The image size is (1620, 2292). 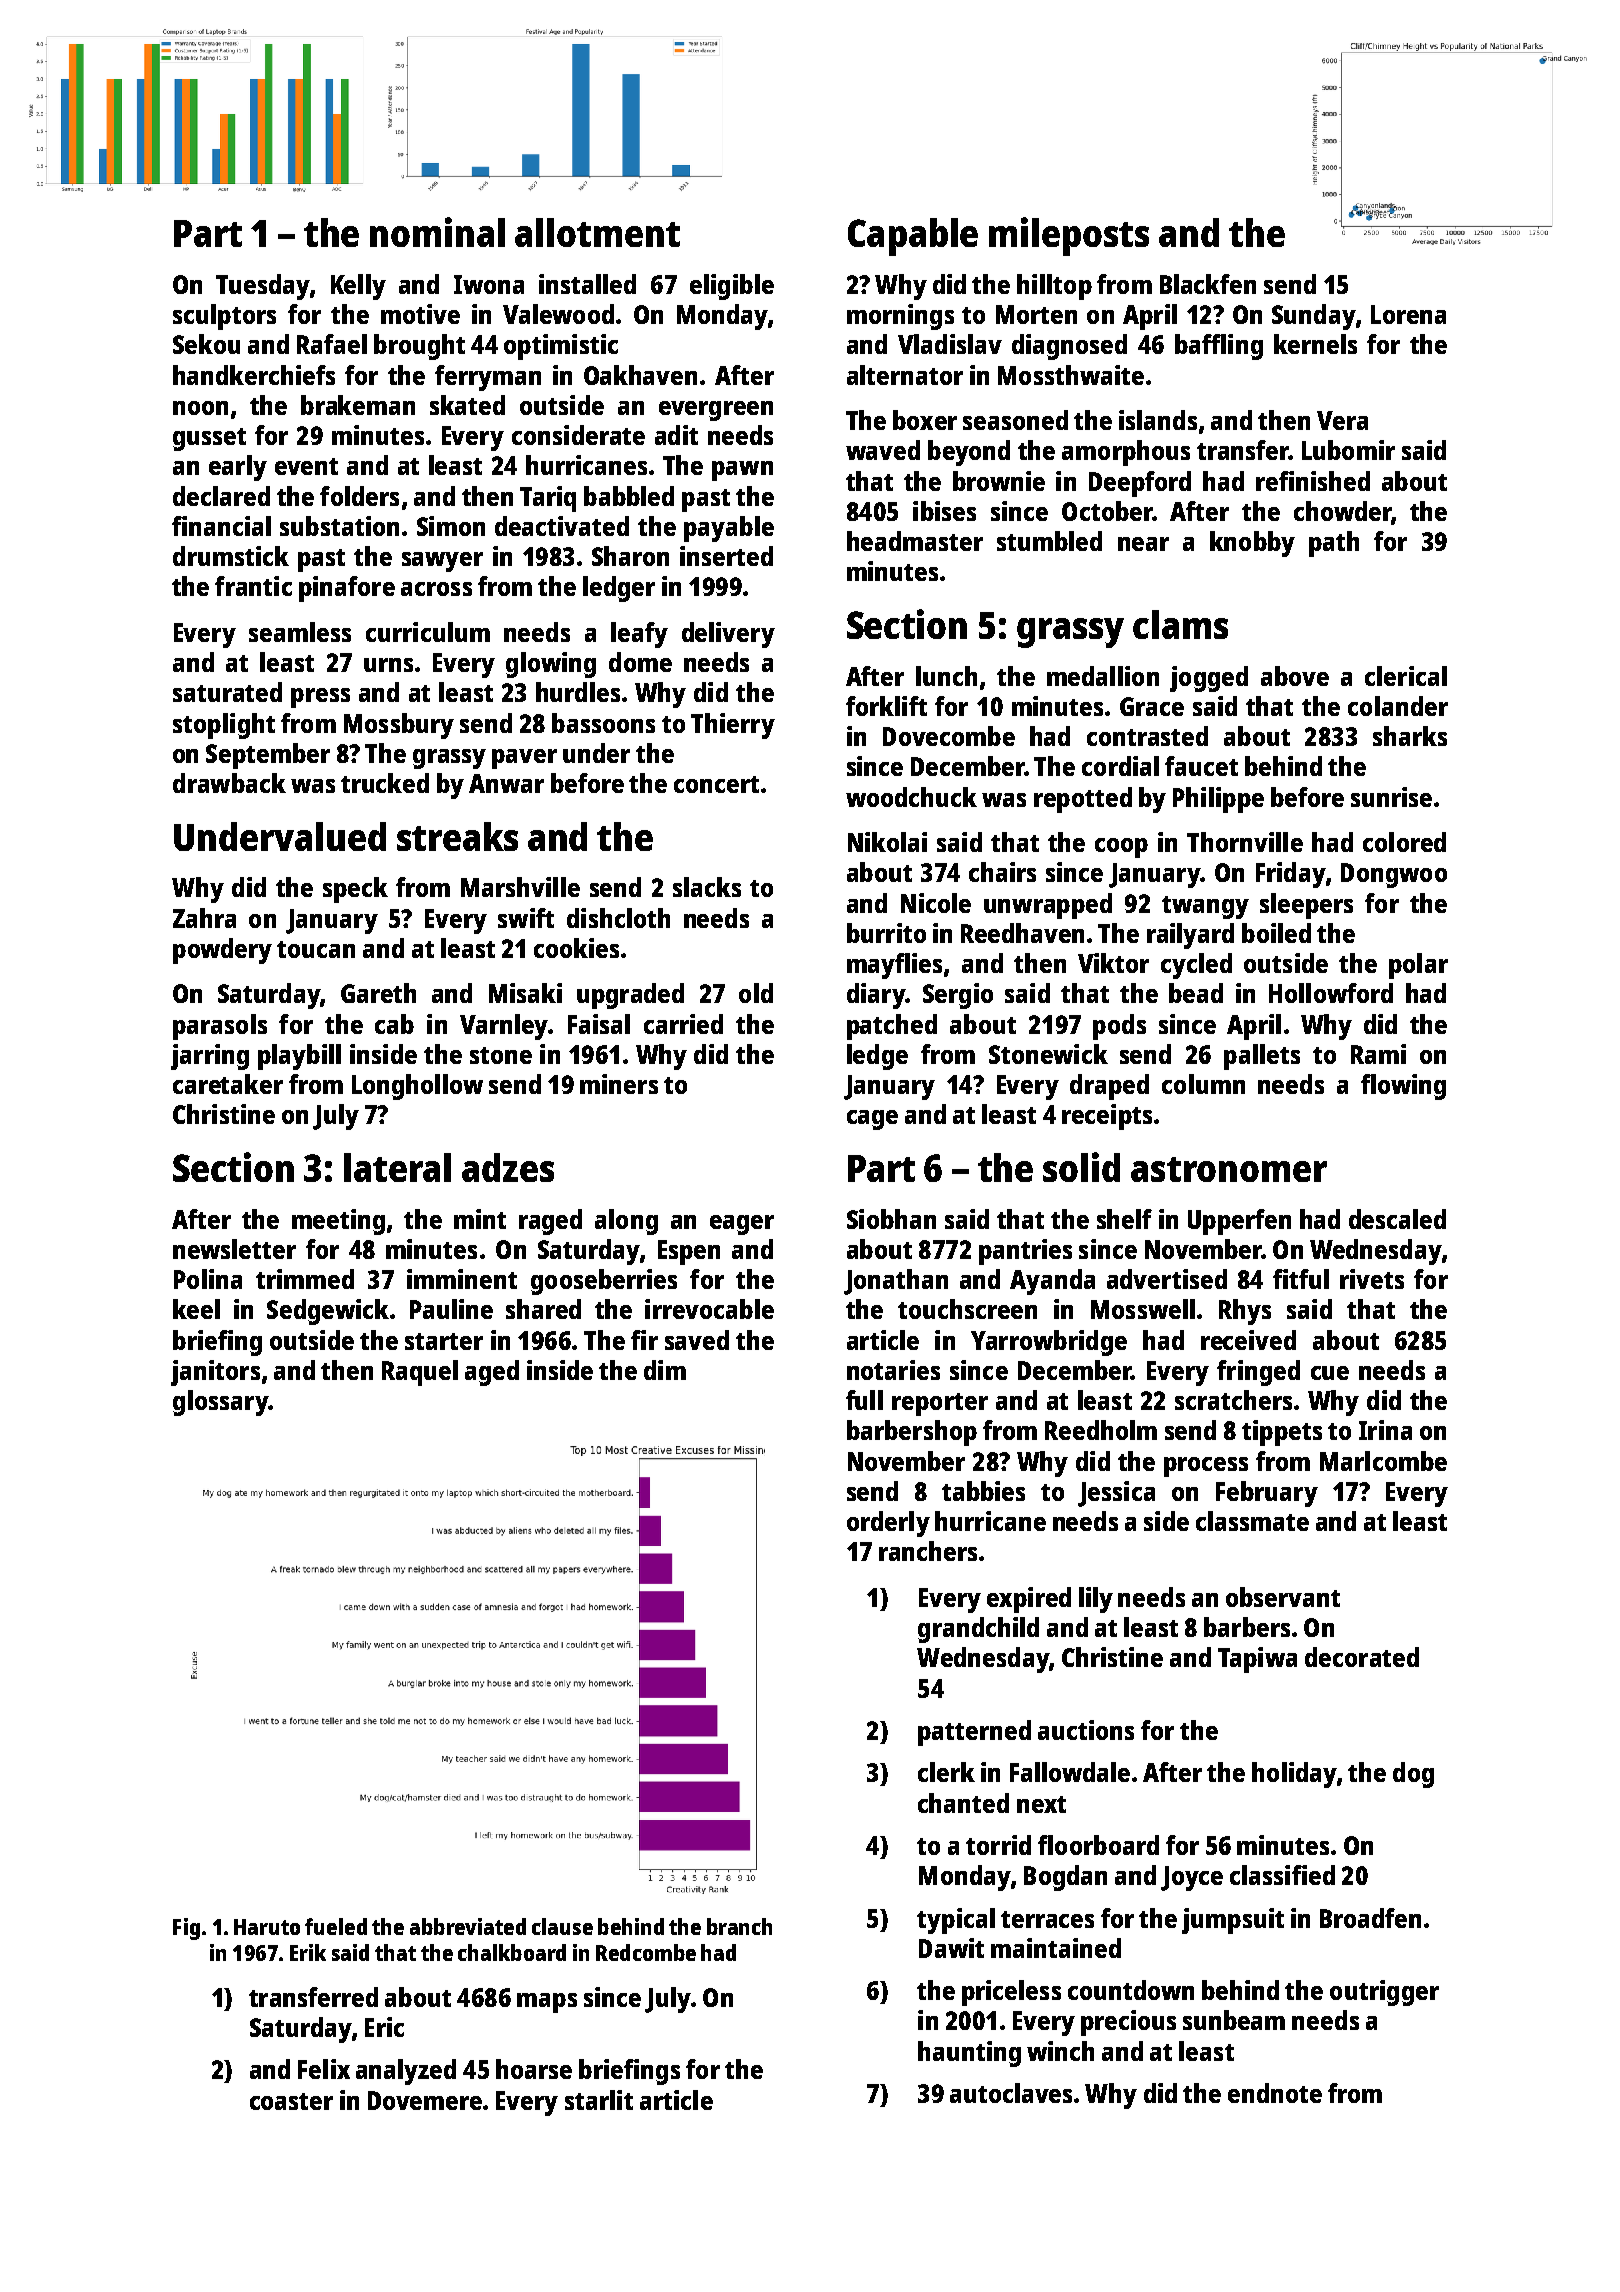 I want to click on sunrise, so click(x=1391, y=797).
